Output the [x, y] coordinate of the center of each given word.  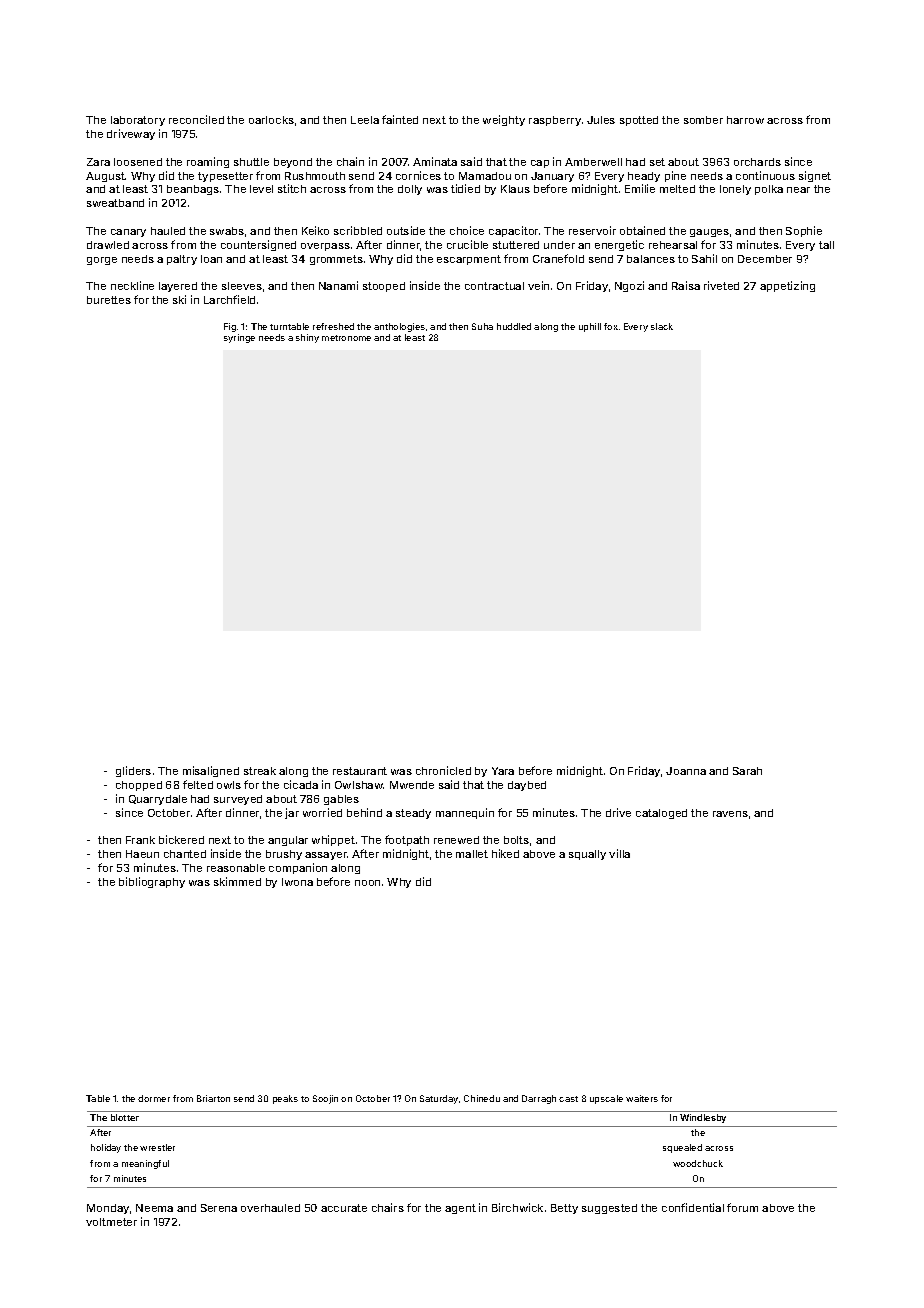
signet [815, 176]
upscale [606, 1099]
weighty [504, 120]
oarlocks [271, 120]
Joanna [686, 771]
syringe [239, 338]
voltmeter [111, 1222]
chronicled [443, 770]
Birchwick [517, 1207]
